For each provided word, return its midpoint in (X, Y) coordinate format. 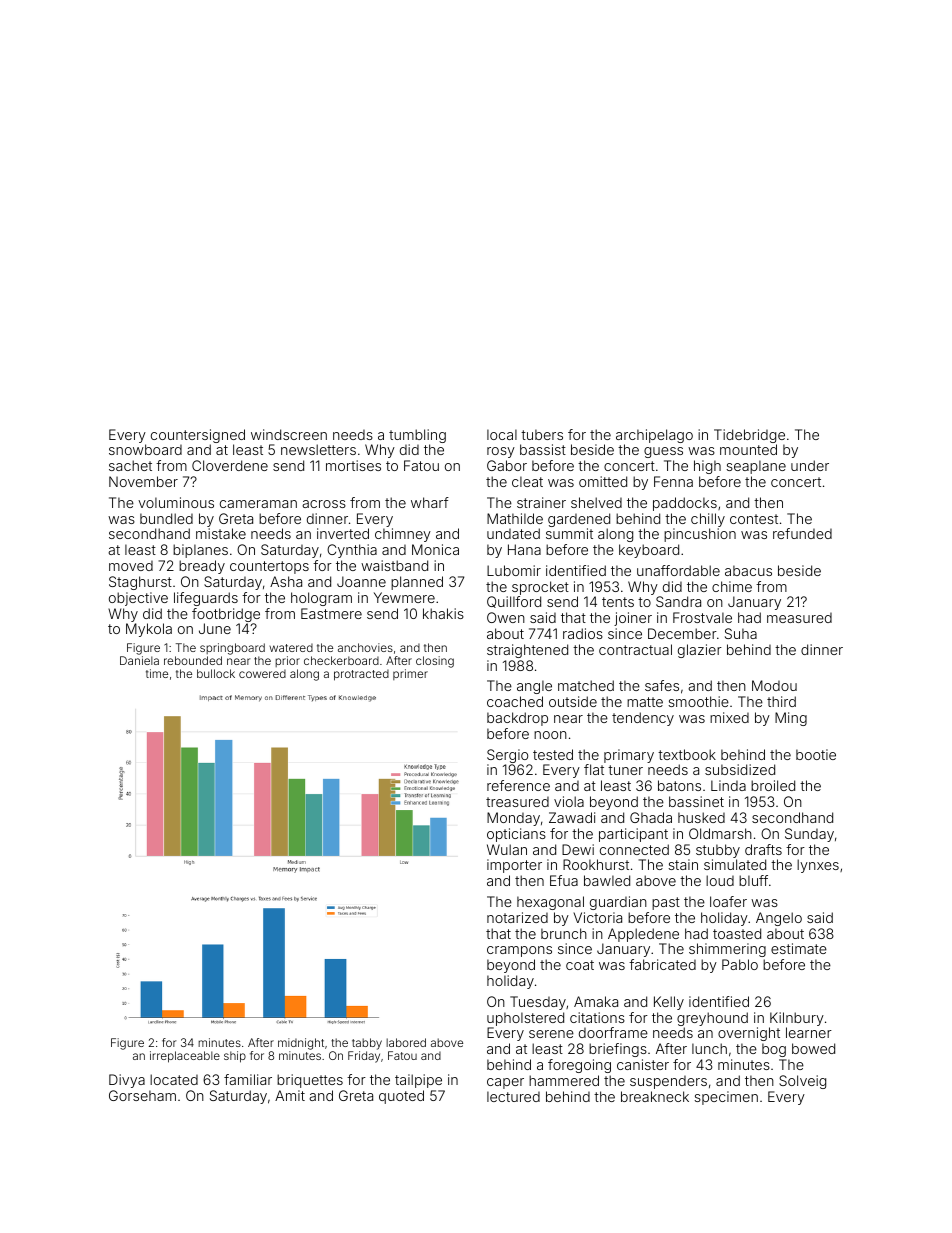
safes (662, 685)
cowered (262, 673)
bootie (816, 754)
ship (235, 1057)
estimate (799, 948)
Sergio (507, 756)
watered (291, 647)
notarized (517, 917)
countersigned (198, 436)
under (810, 465)
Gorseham (142, 1095)
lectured (513, 1096)
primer (410, 674)
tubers (542, 434)
